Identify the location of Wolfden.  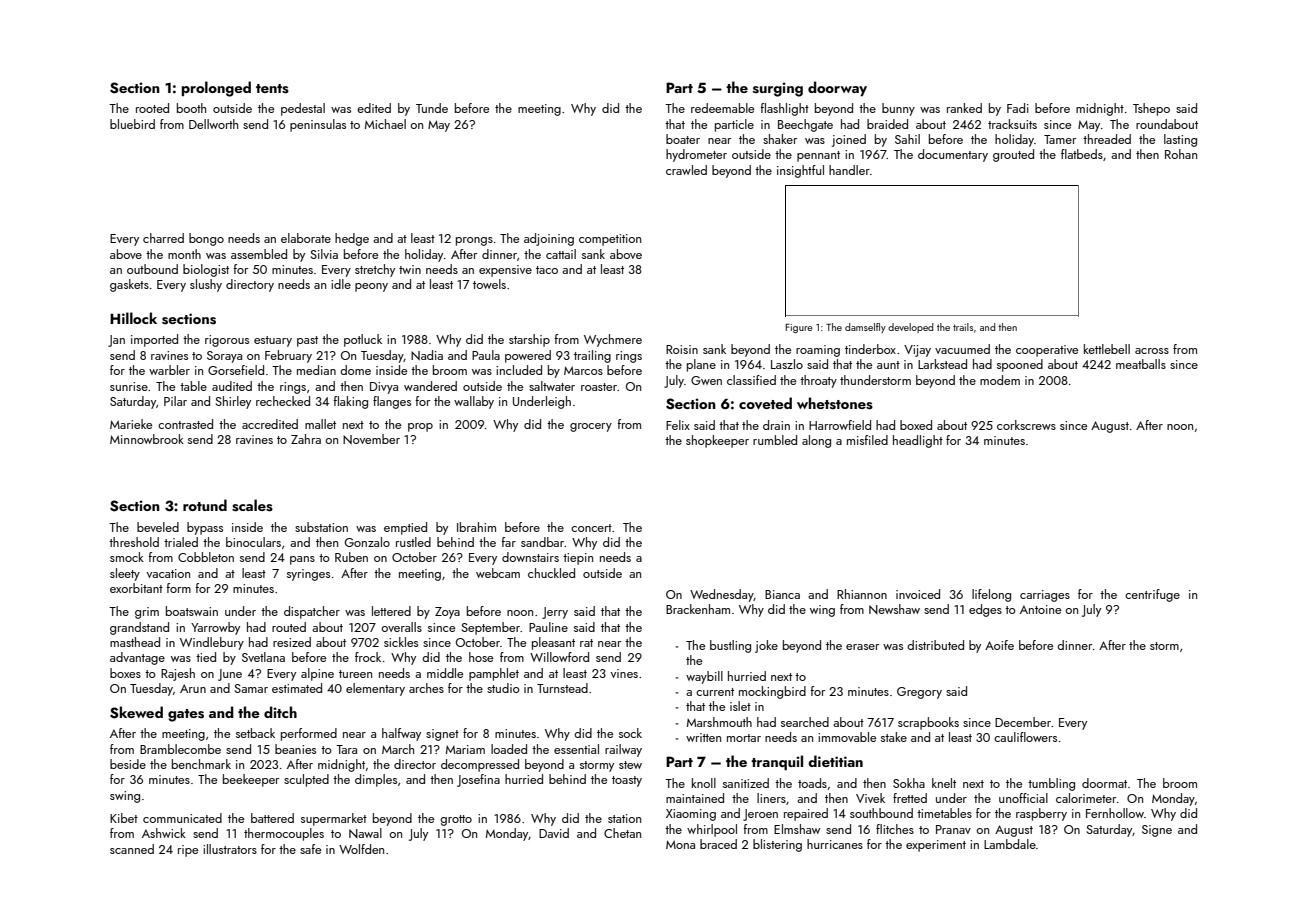
(361, 849).
